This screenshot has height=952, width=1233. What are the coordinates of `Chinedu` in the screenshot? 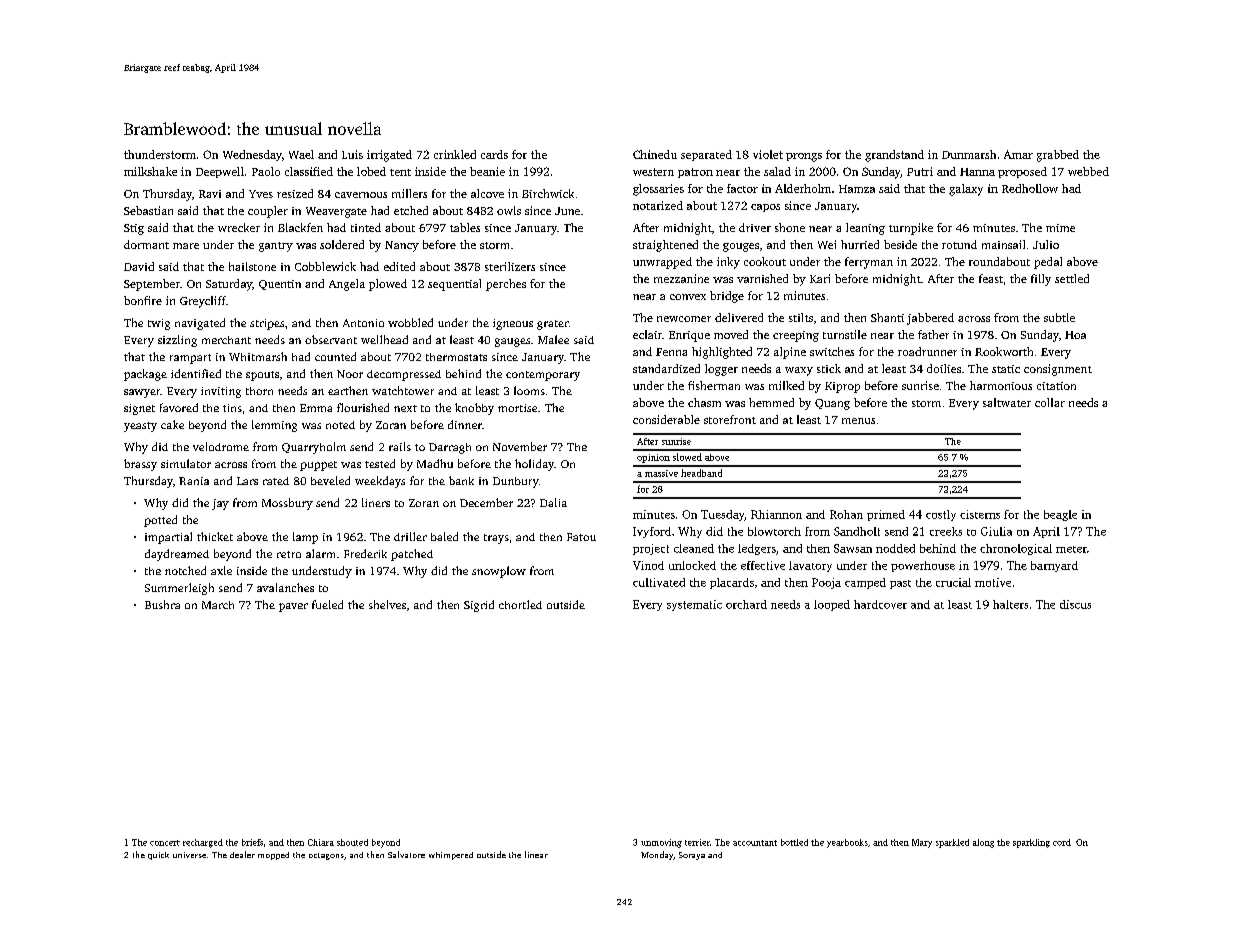 It's located at (655, 154).
